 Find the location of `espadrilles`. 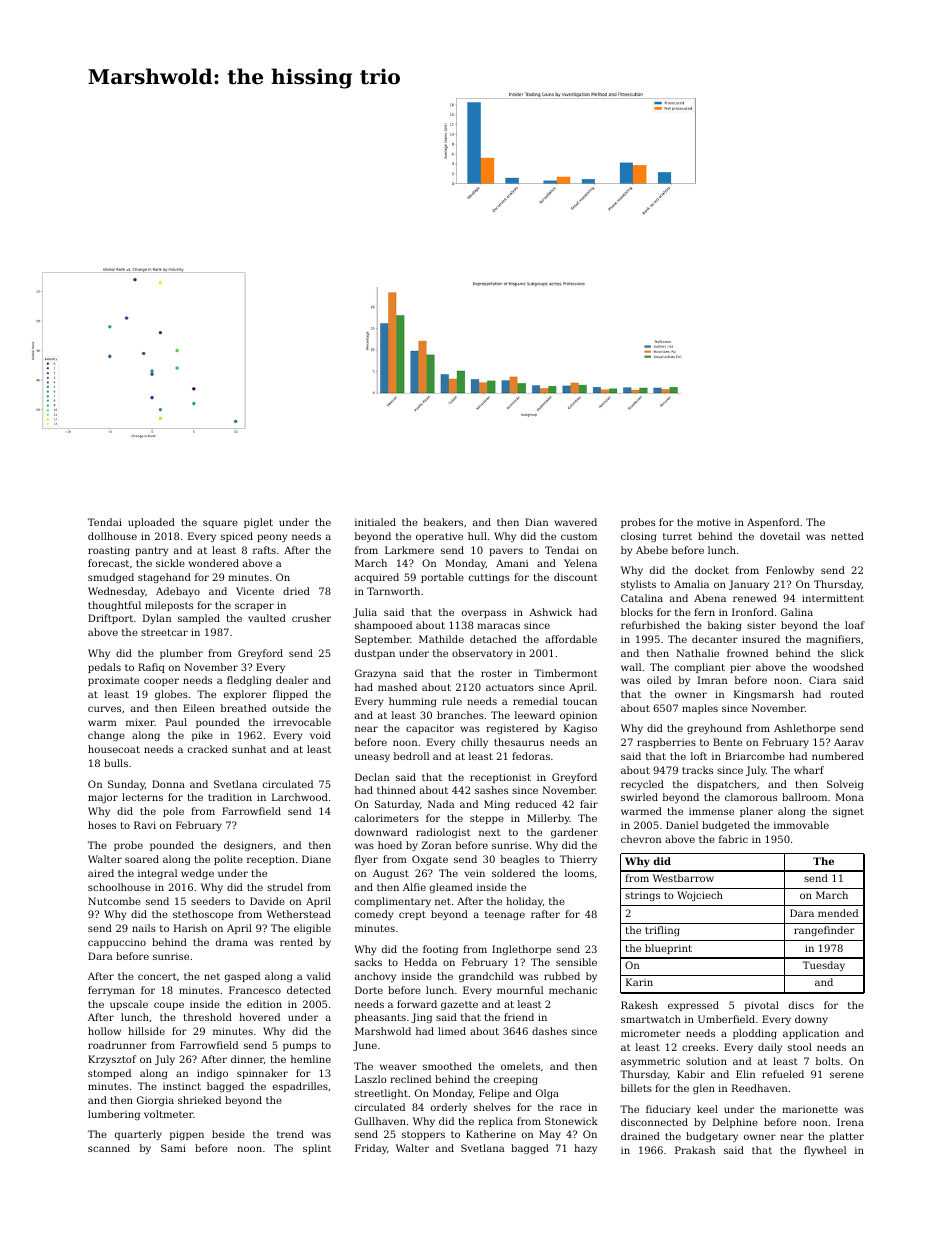

espadrilles is located at coordinates (300, 1087).
